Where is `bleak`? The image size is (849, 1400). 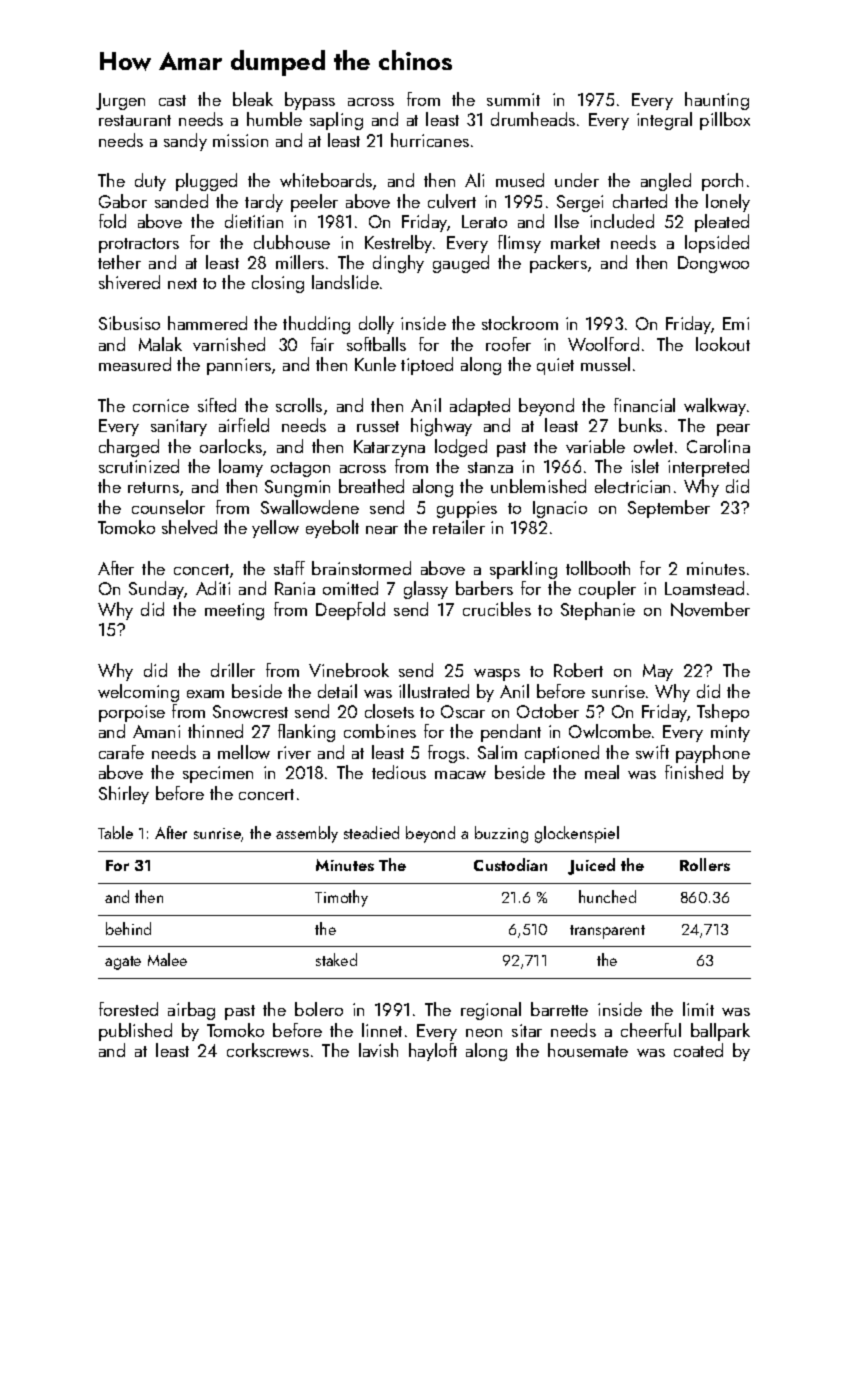 bleak is located at coordinates (253, 99).
